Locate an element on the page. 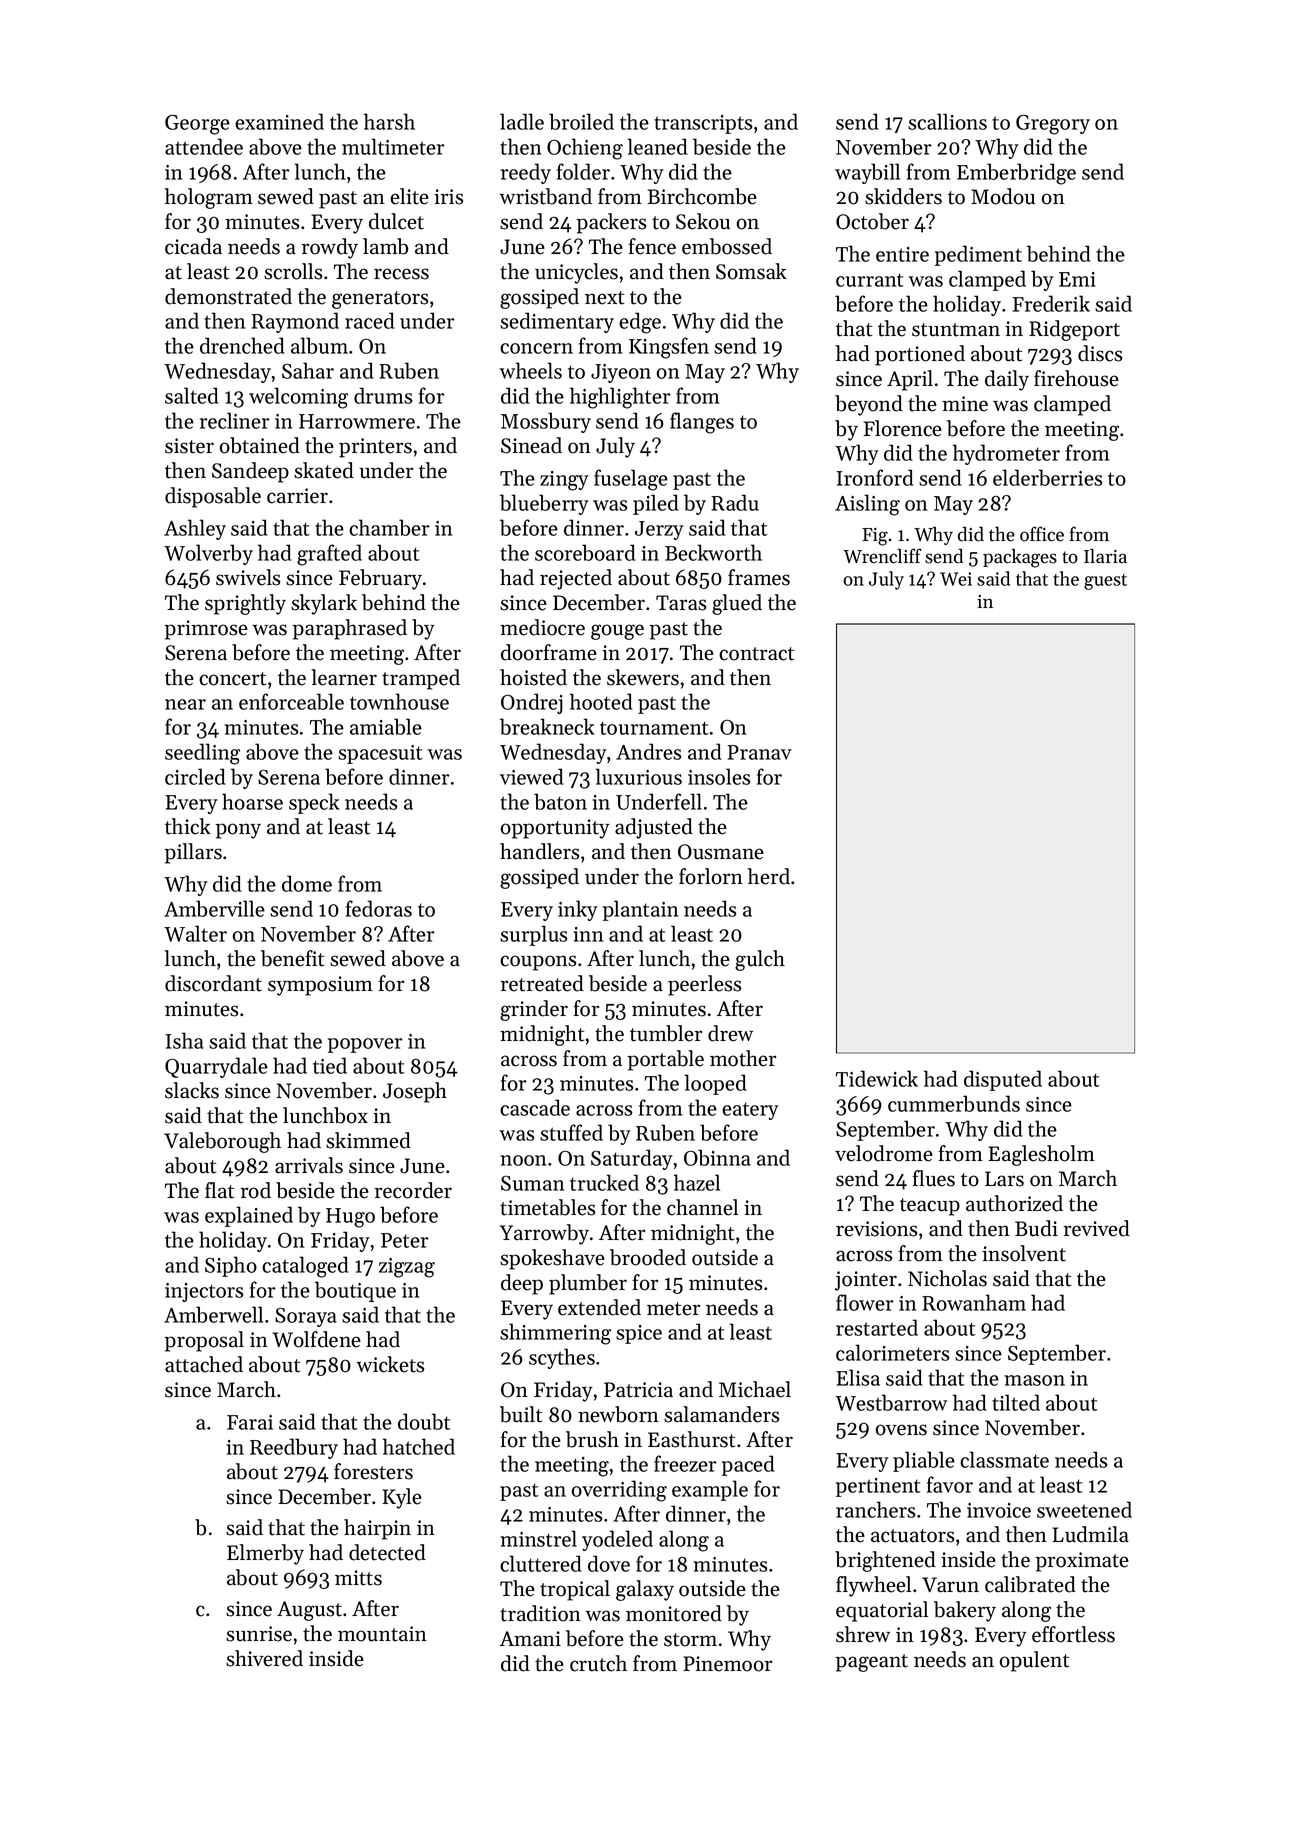 The image size is (1300, 1839). guest is located at coordinates (1105, 582).
